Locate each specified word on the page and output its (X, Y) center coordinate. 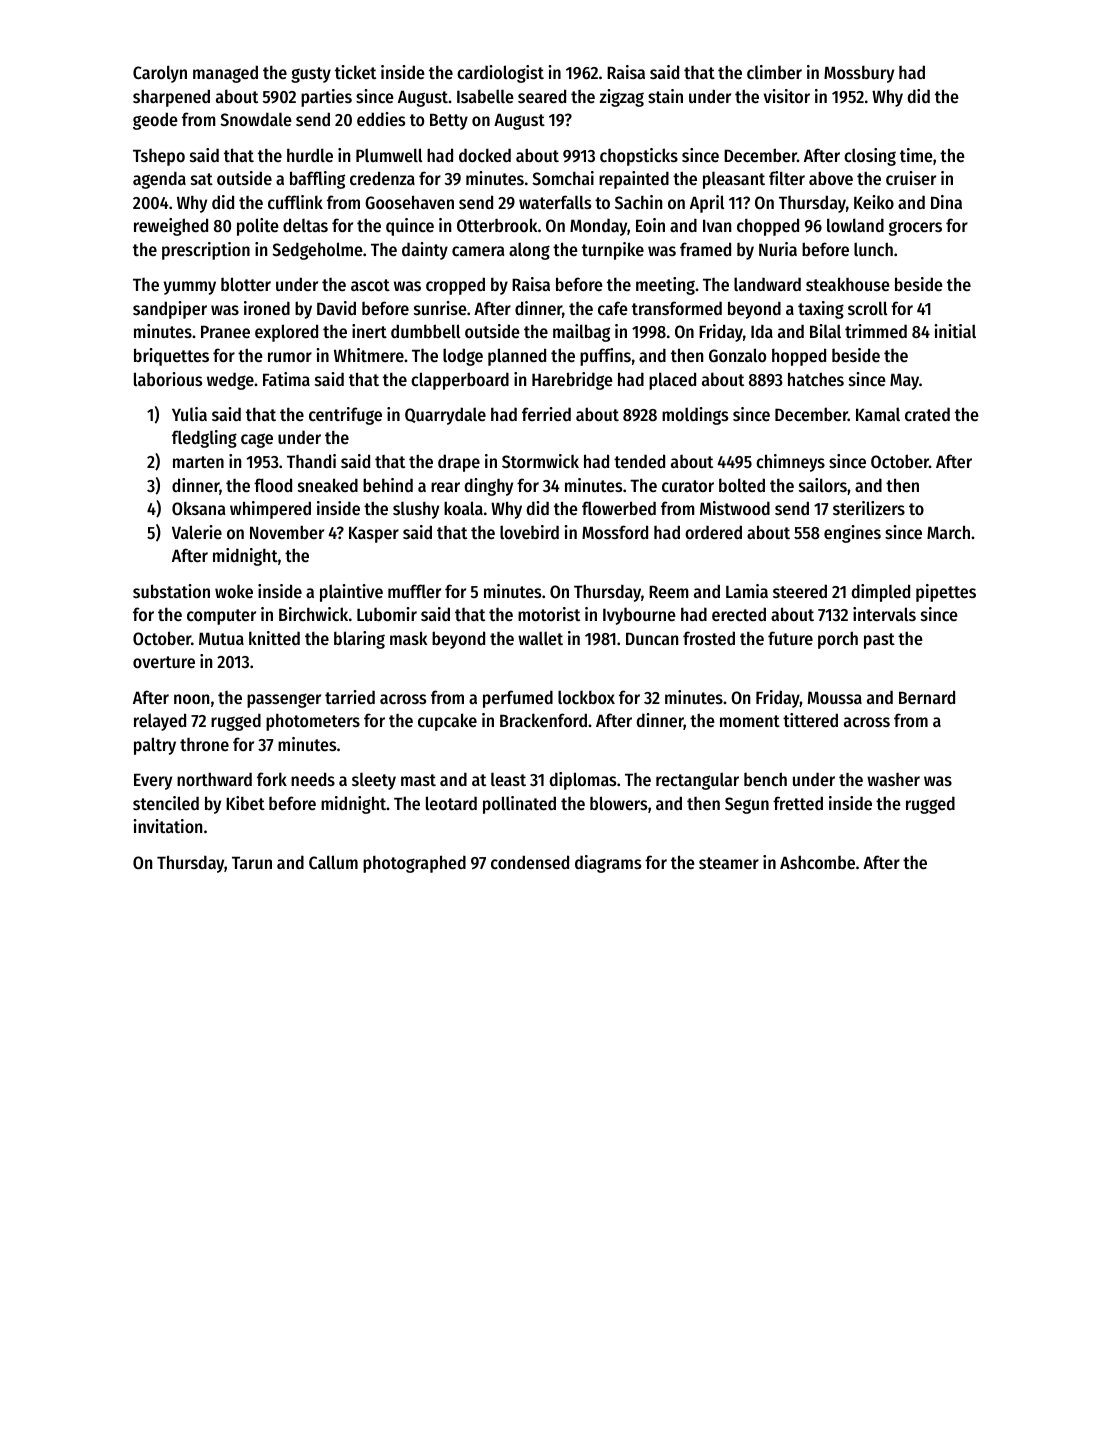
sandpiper (170, 310)
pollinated (519, 805)
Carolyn (160, 74)
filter (787, 178)
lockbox (586, 697)
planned (517, 357)
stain (665, 96)
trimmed (876, 331)
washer (893, 779)
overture (164, 662)
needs (313, 779)
